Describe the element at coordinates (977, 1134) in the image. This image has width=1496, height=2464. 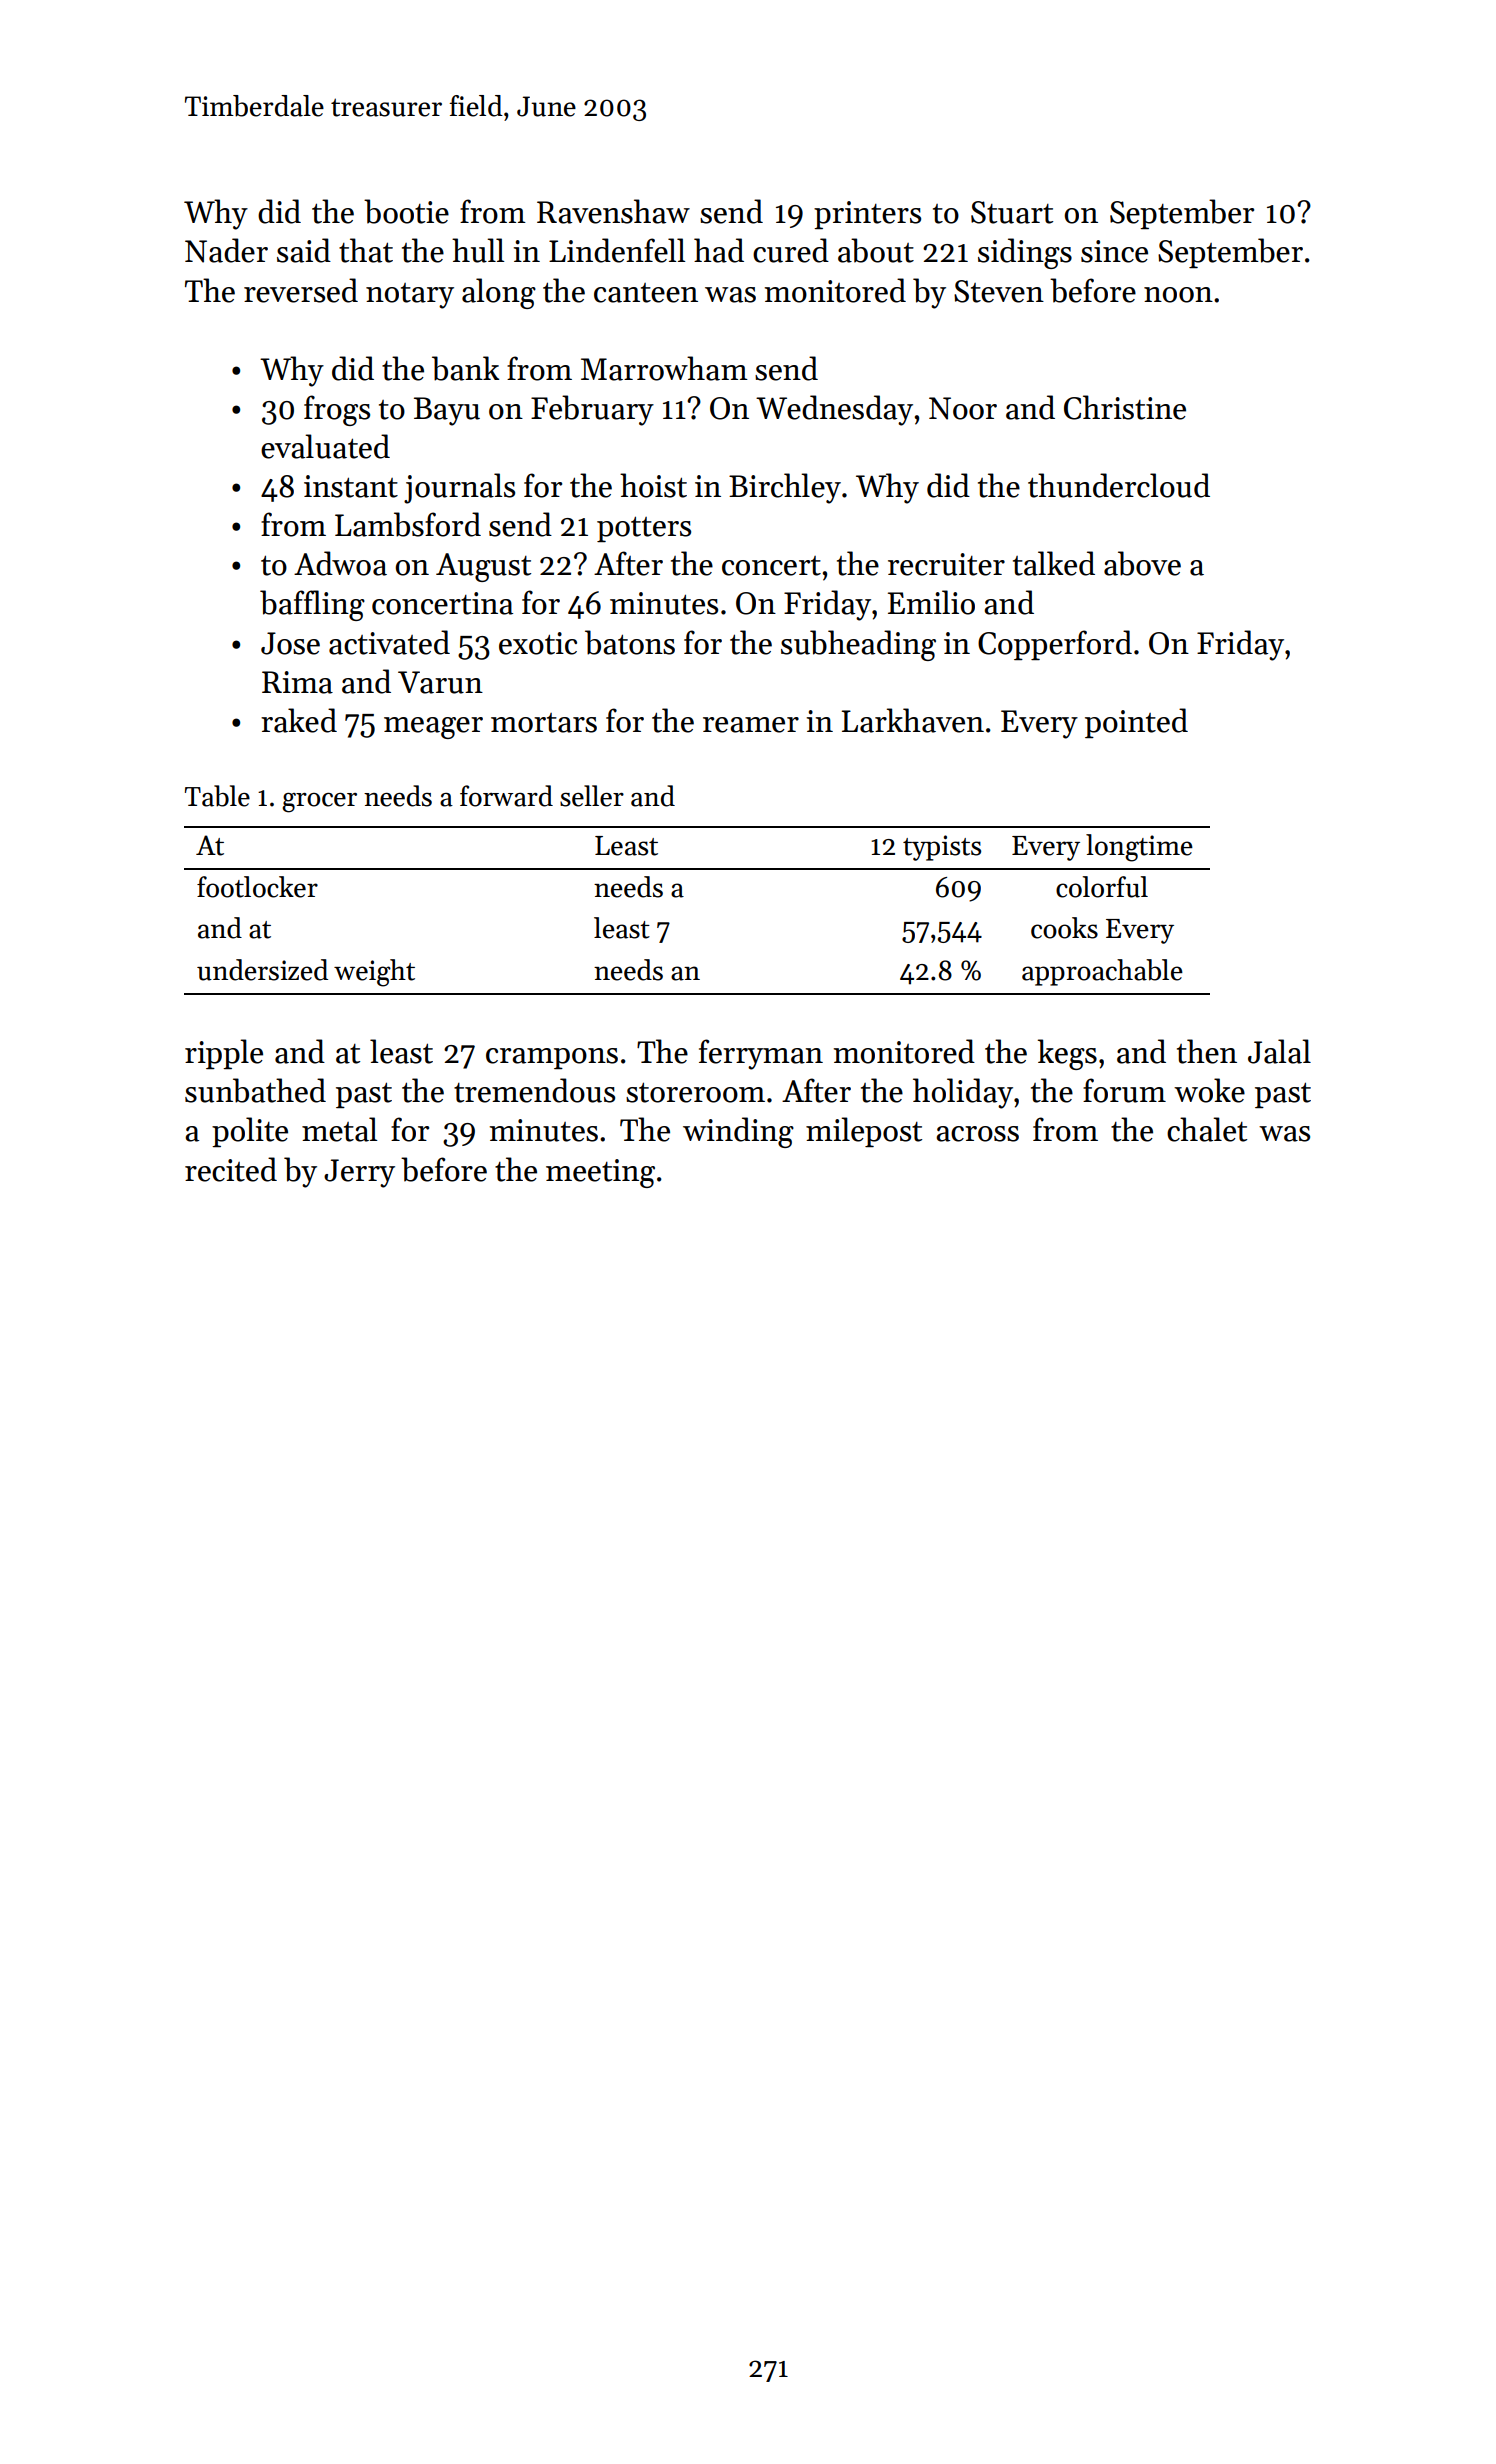
I see `across` at that location.
